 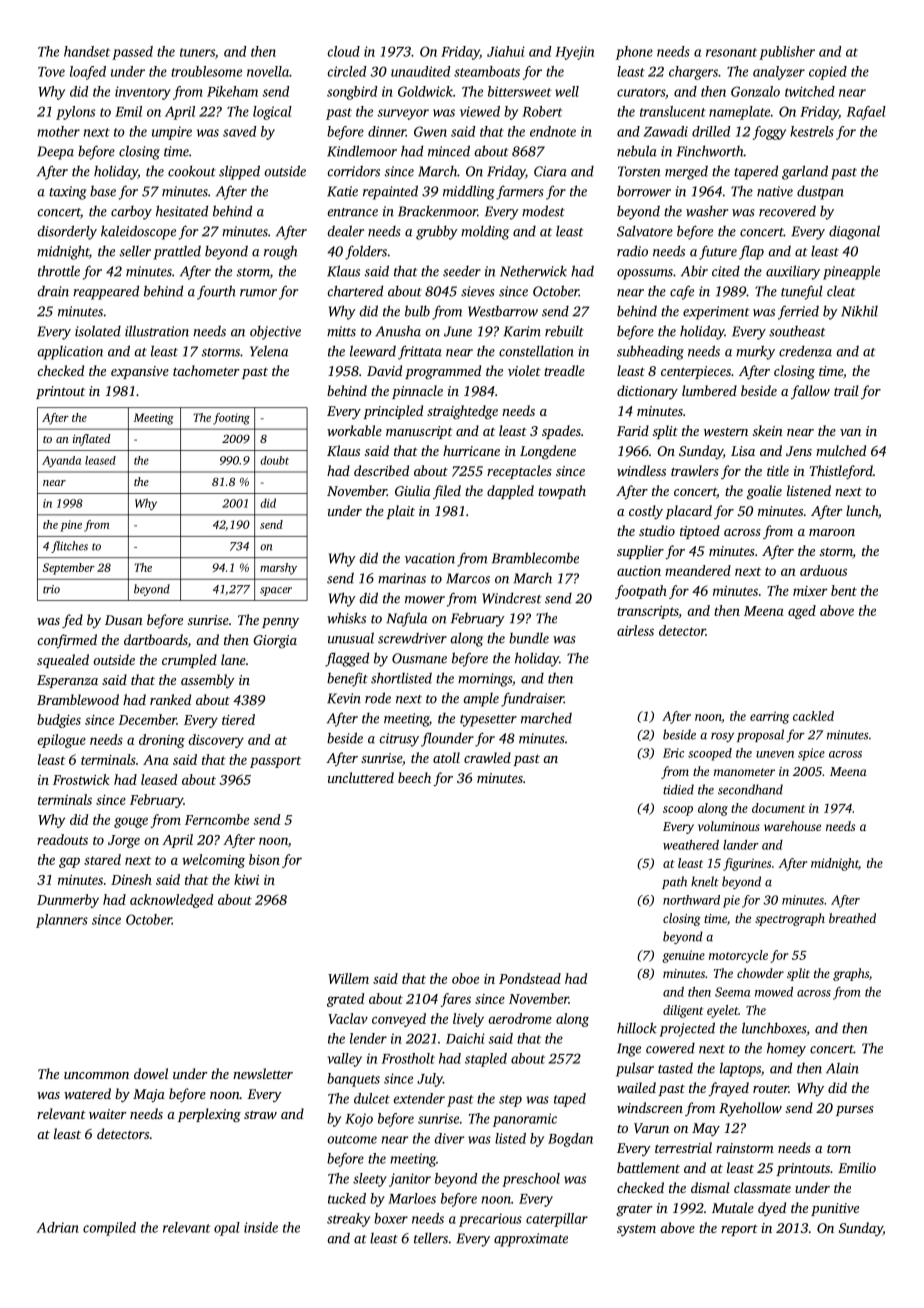 I want to click on Adrian, so click(x=57, y=1227).
